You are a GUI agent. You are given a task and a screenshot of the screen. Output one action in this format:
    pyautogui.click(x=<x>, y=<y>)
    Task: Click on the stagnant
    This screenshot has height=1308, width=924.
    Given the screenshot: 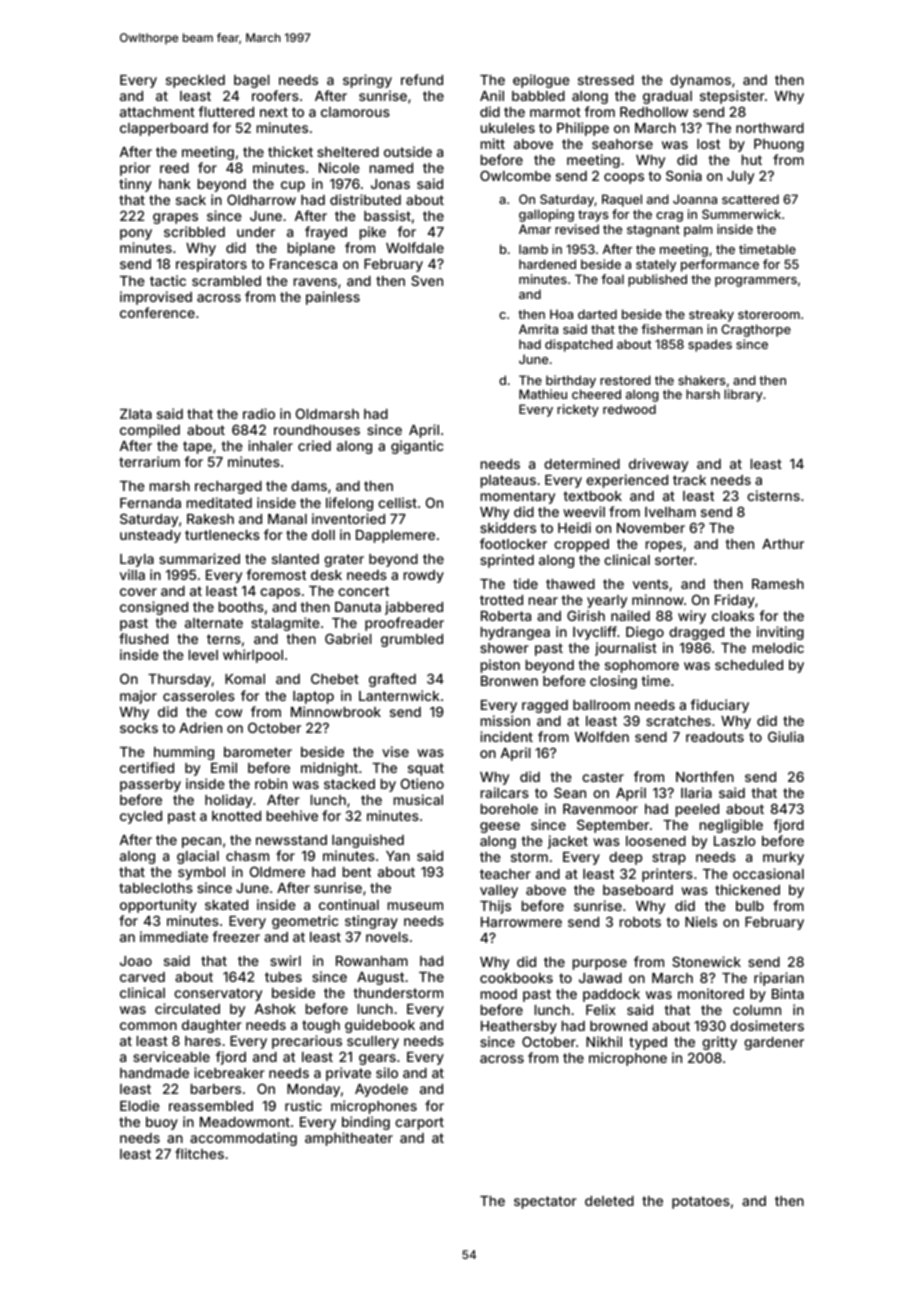 What is the action you would take?
    pyautogui.click(x=653, y=231)
